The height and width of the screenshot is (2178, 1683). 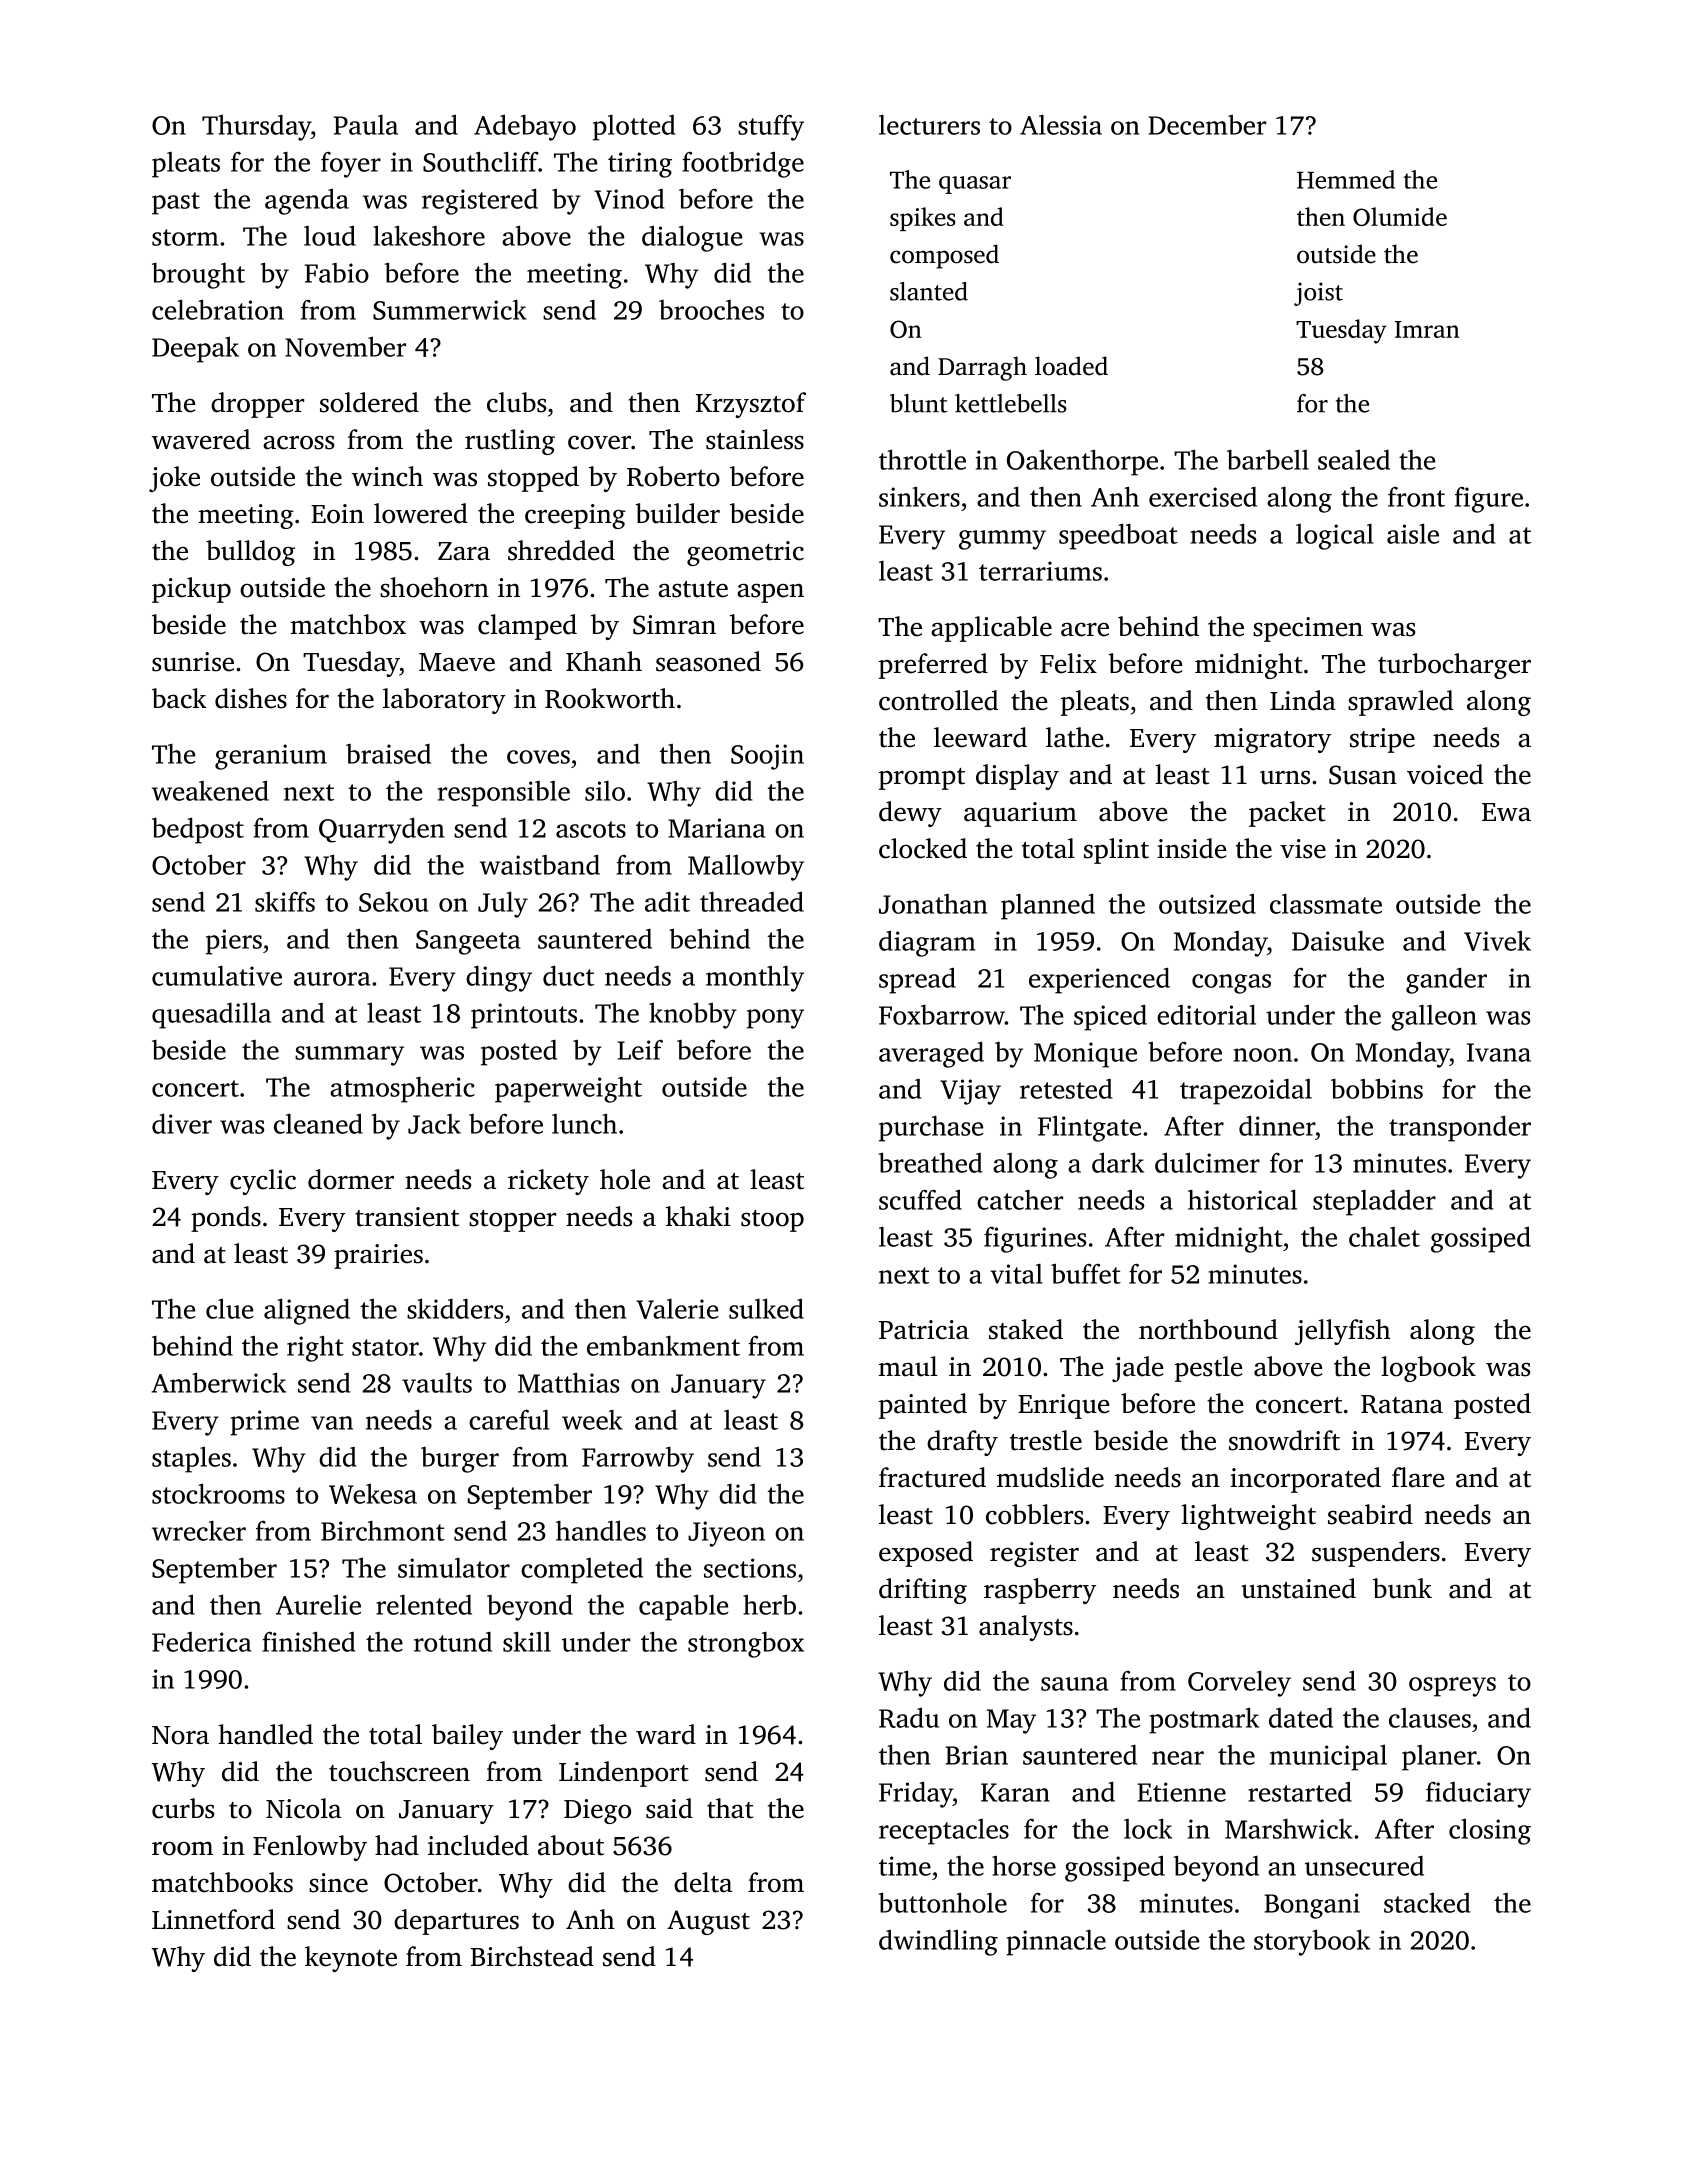 What do you see at coordinates (1318, 294) in the screenshot?
I see `joist` at bounding box center [1318, 294].
